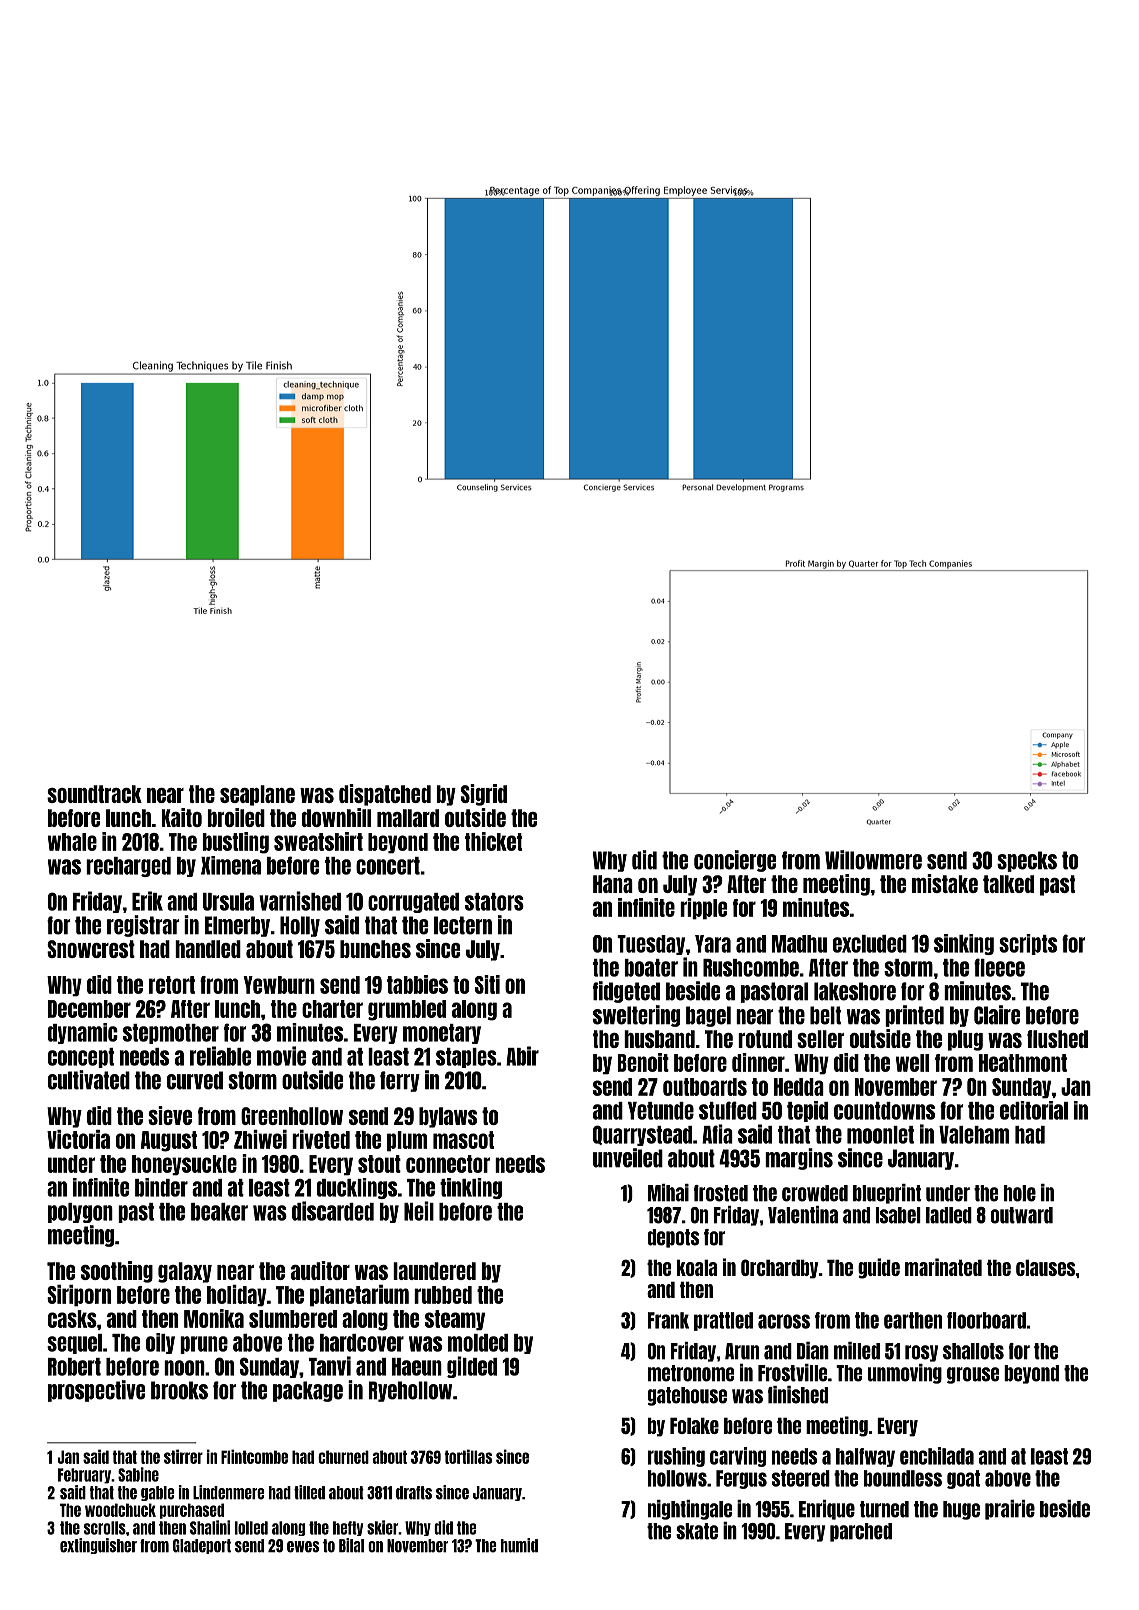 This screenshot has height=1610, width=1139. I want to click on whale, so click(72, 842).
